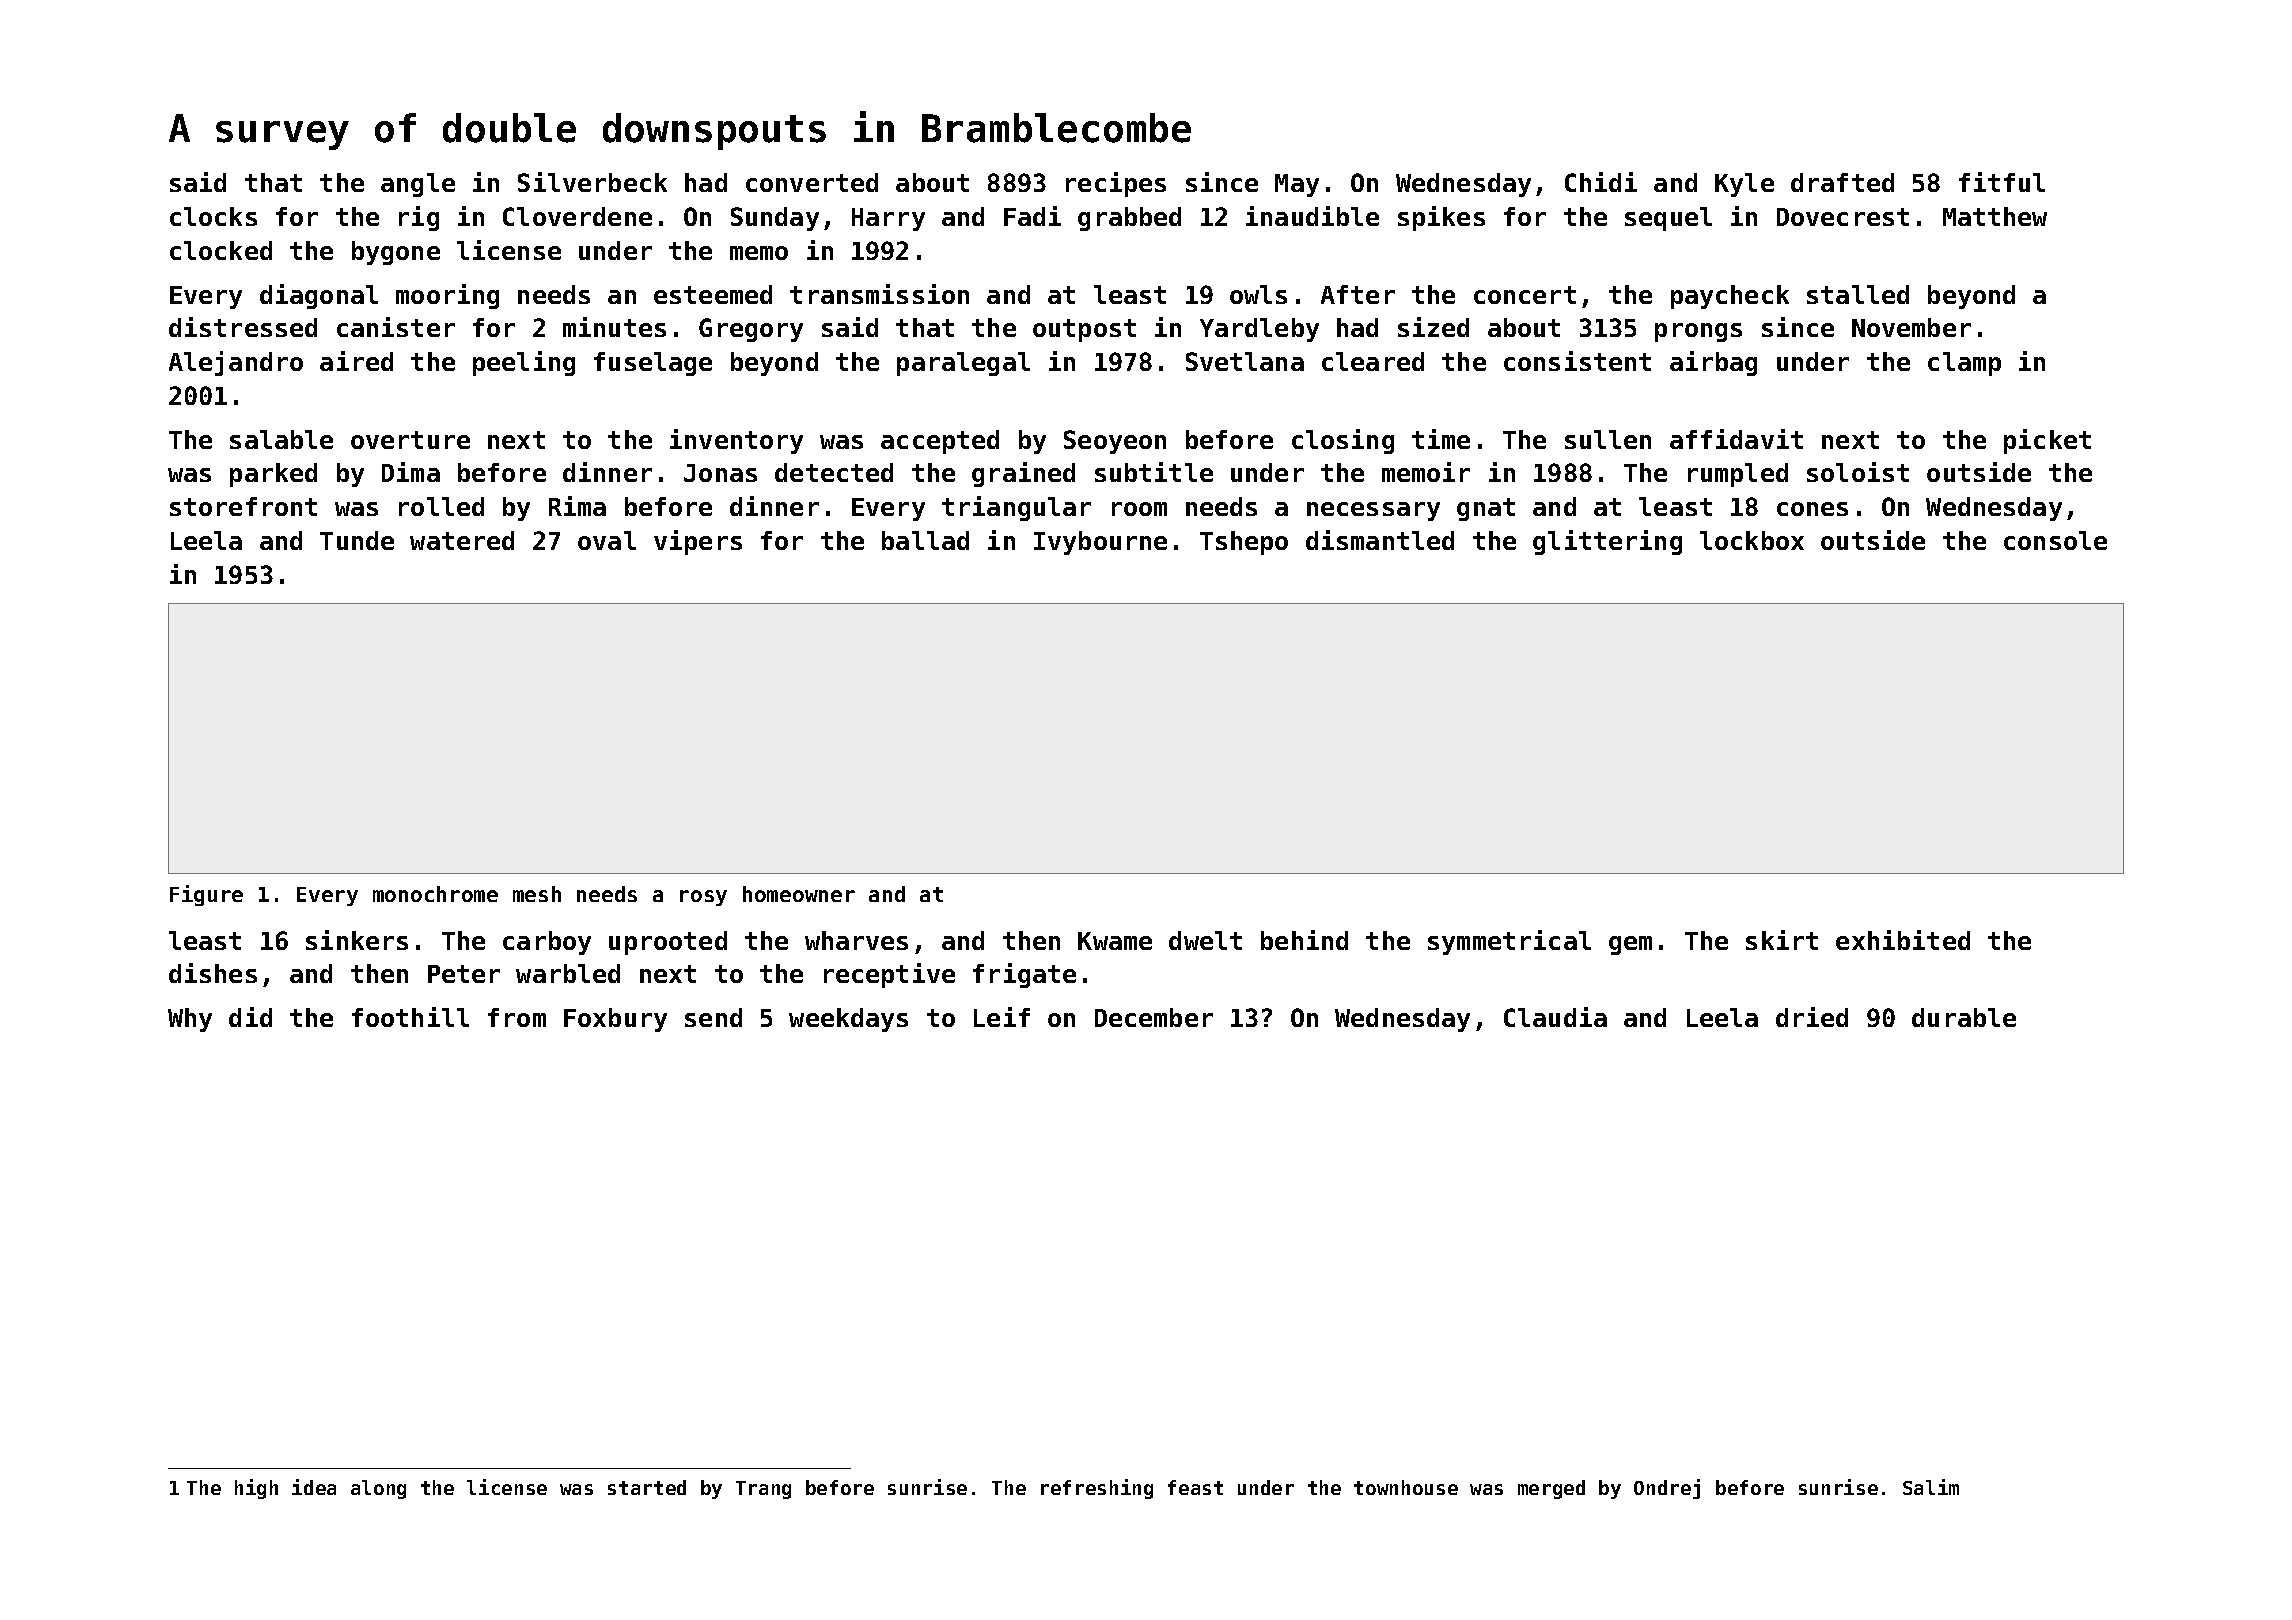  What do you see at coordinates (1964, 1017) in the screenshot?
I see `durable` at bounding box center [1964, 1017].
